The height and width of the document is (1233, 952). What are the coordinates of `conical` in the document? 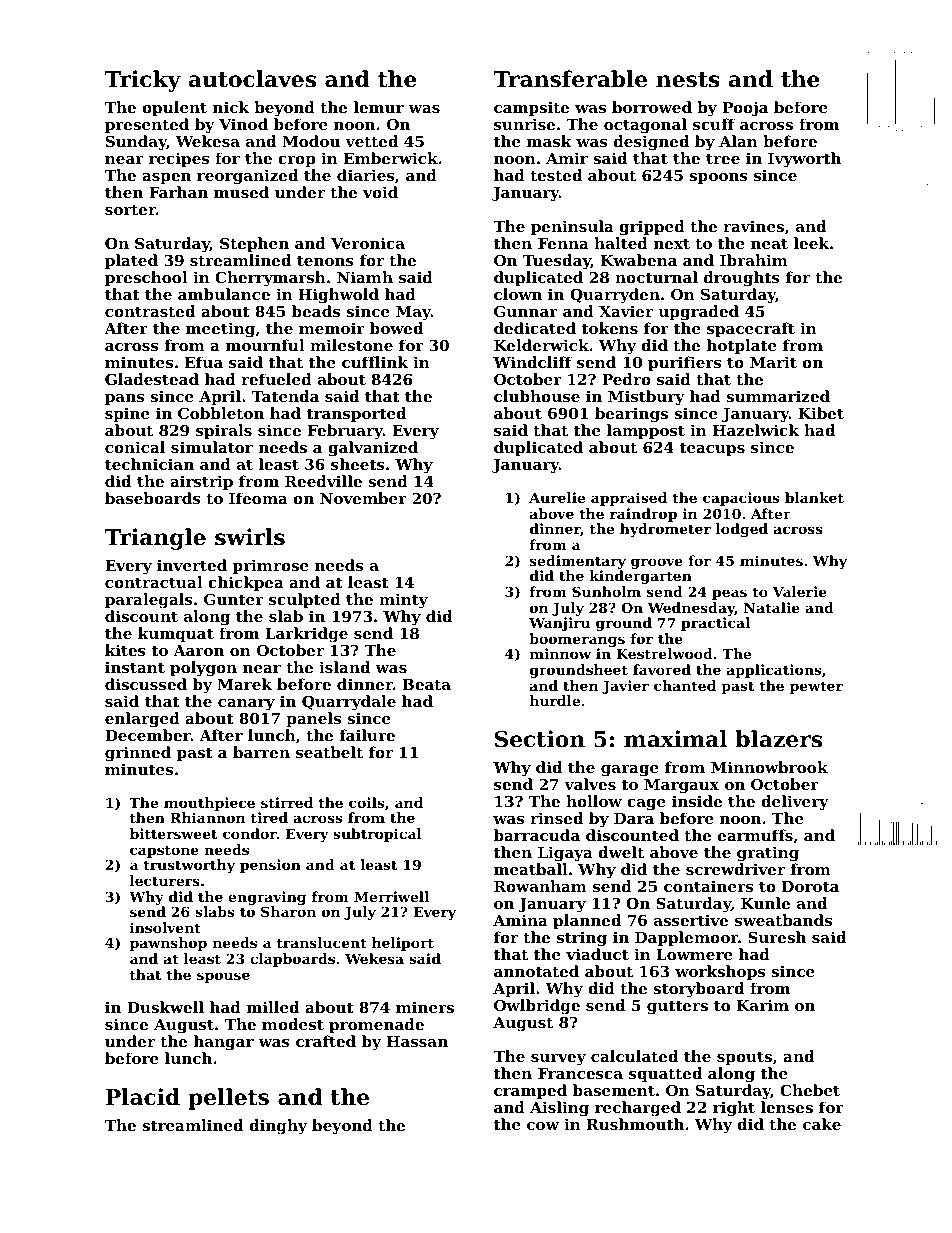 It's located at (135, 447).
